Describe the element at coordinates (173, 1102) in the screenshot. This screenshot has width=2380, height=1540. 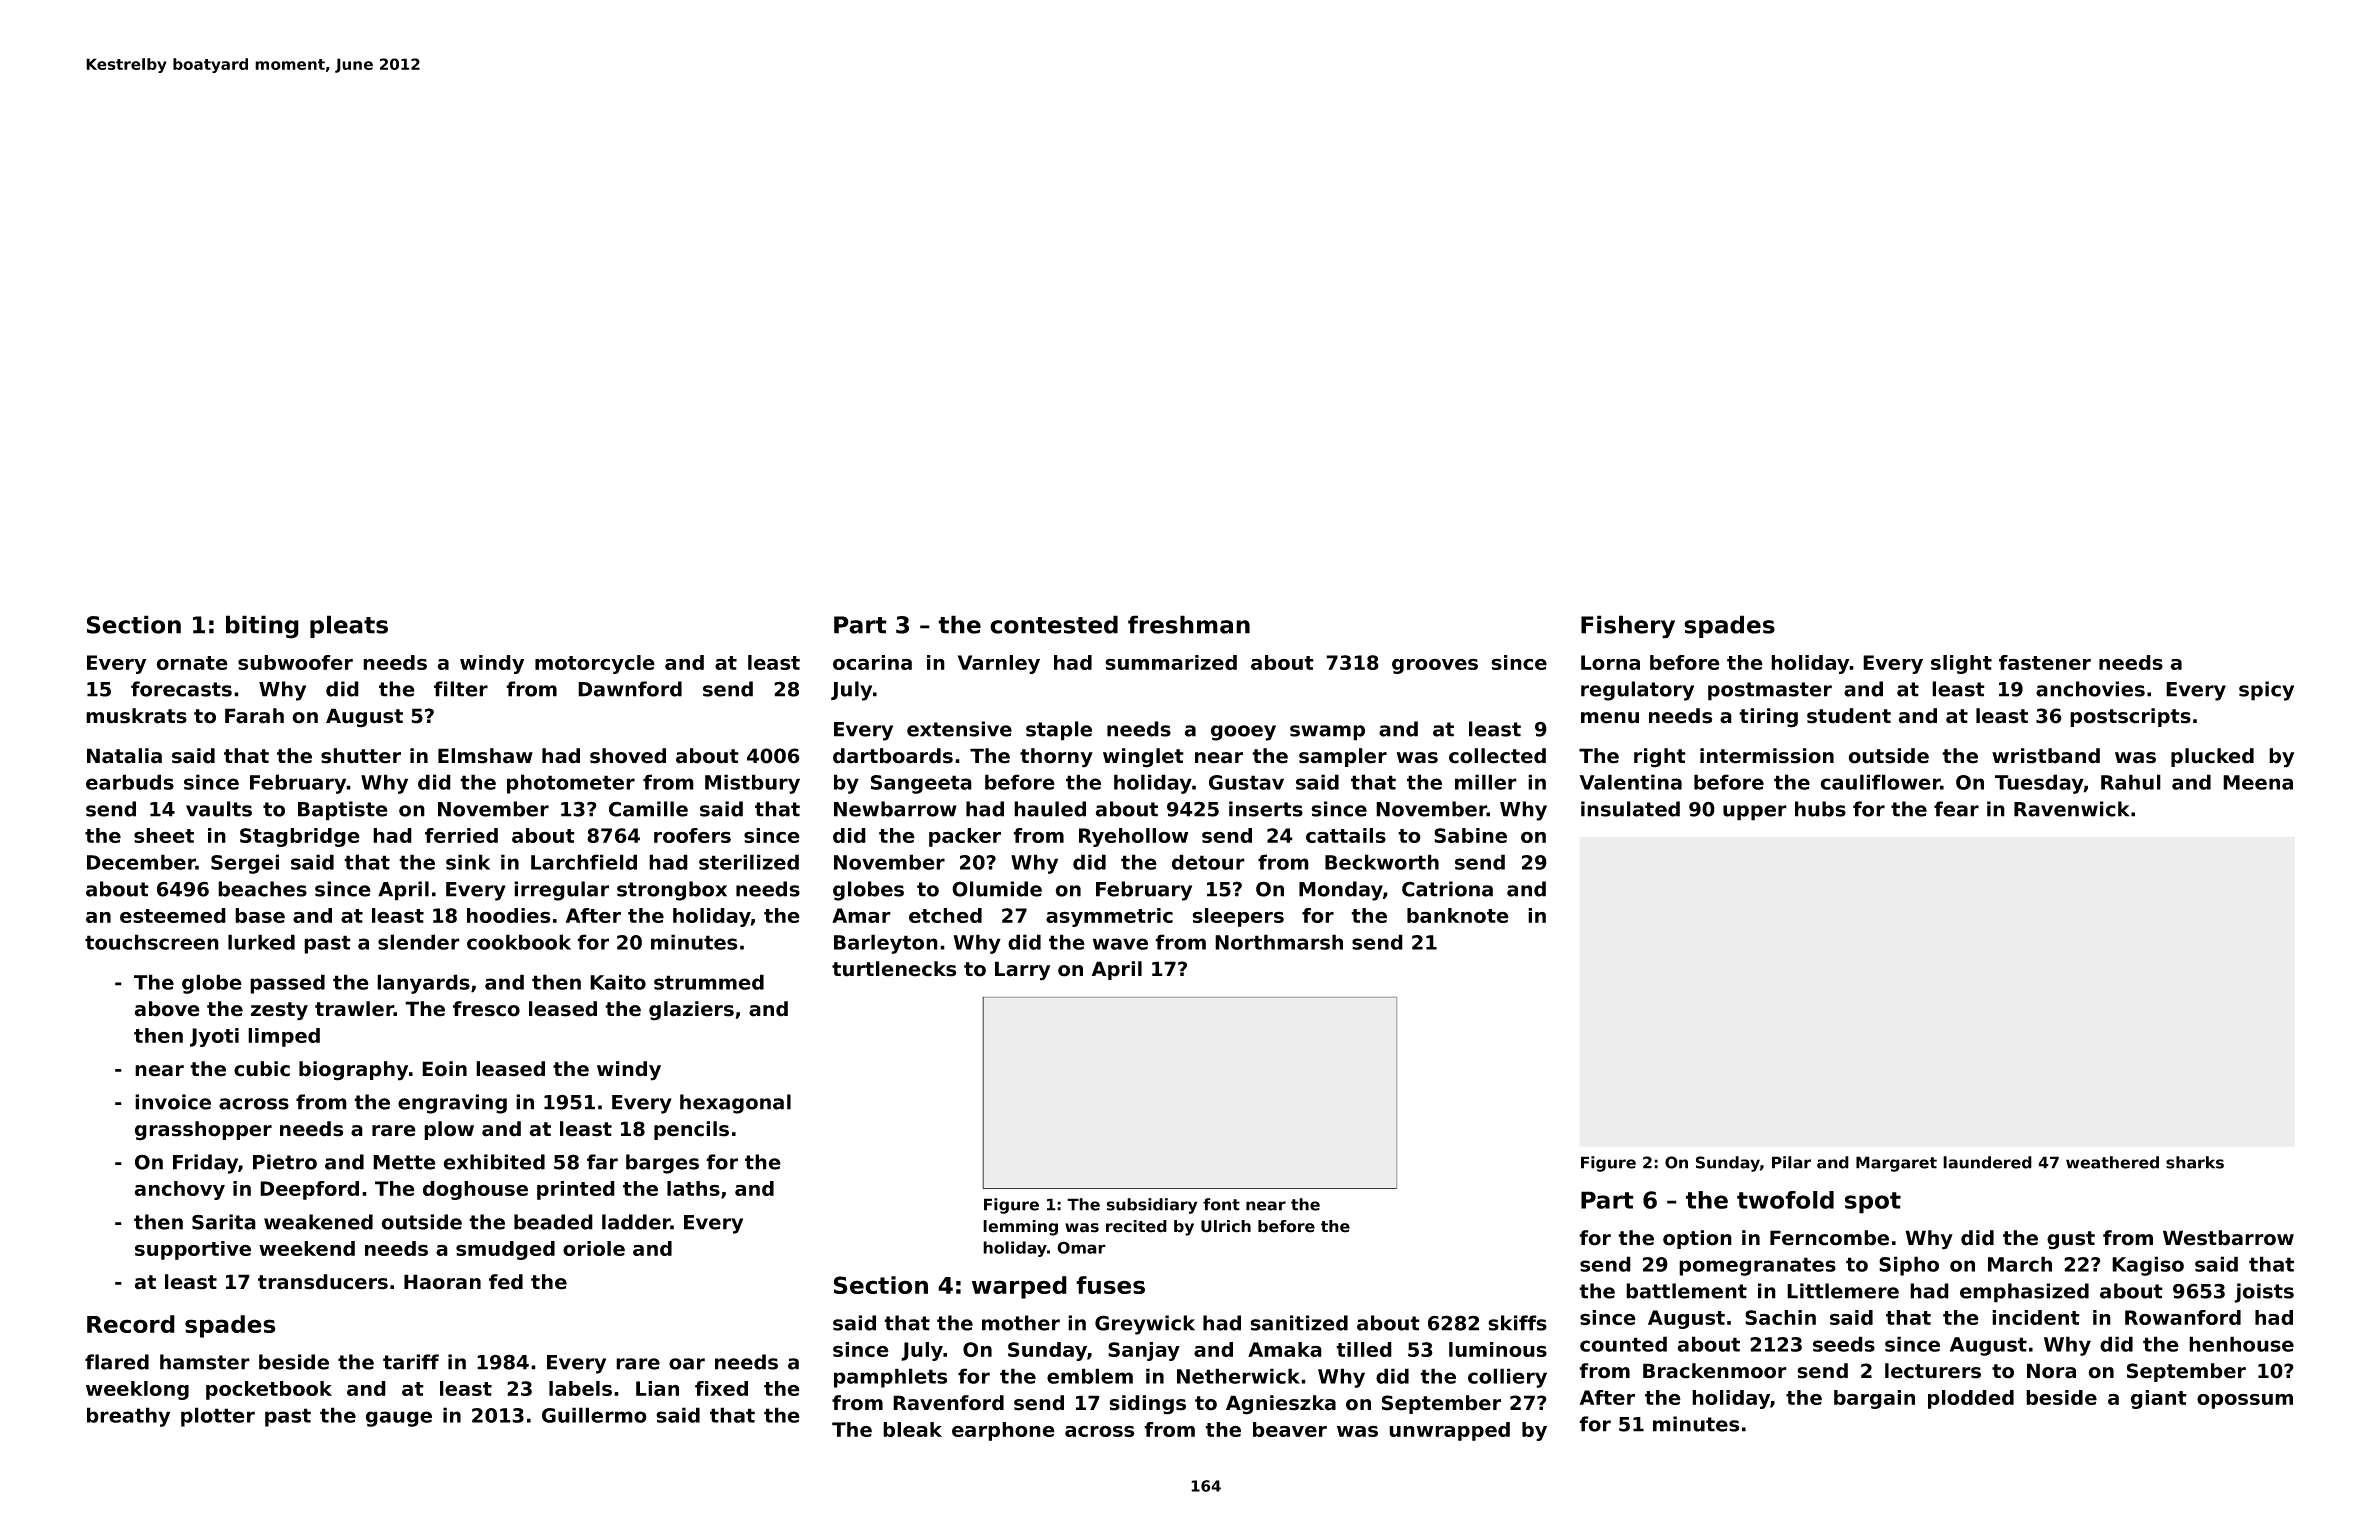
I see `invoice` at that location.
